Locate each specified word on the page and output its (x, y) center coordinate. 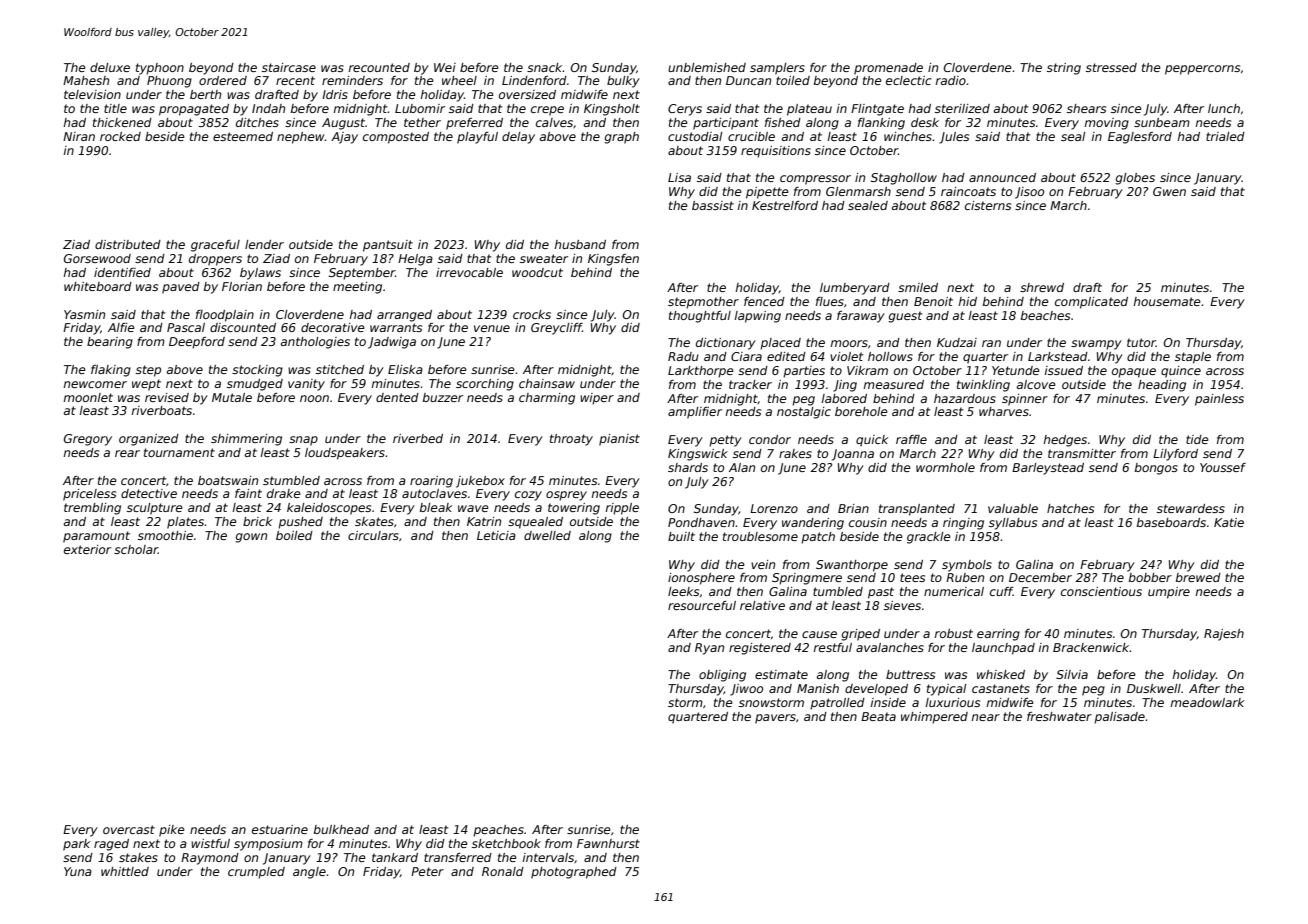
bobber (1150, 577)
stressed (1111, 67)
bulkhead (341, 829)
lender (264, 244)
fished (783, 122)
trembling (92, 509)
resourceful (702, 605)
